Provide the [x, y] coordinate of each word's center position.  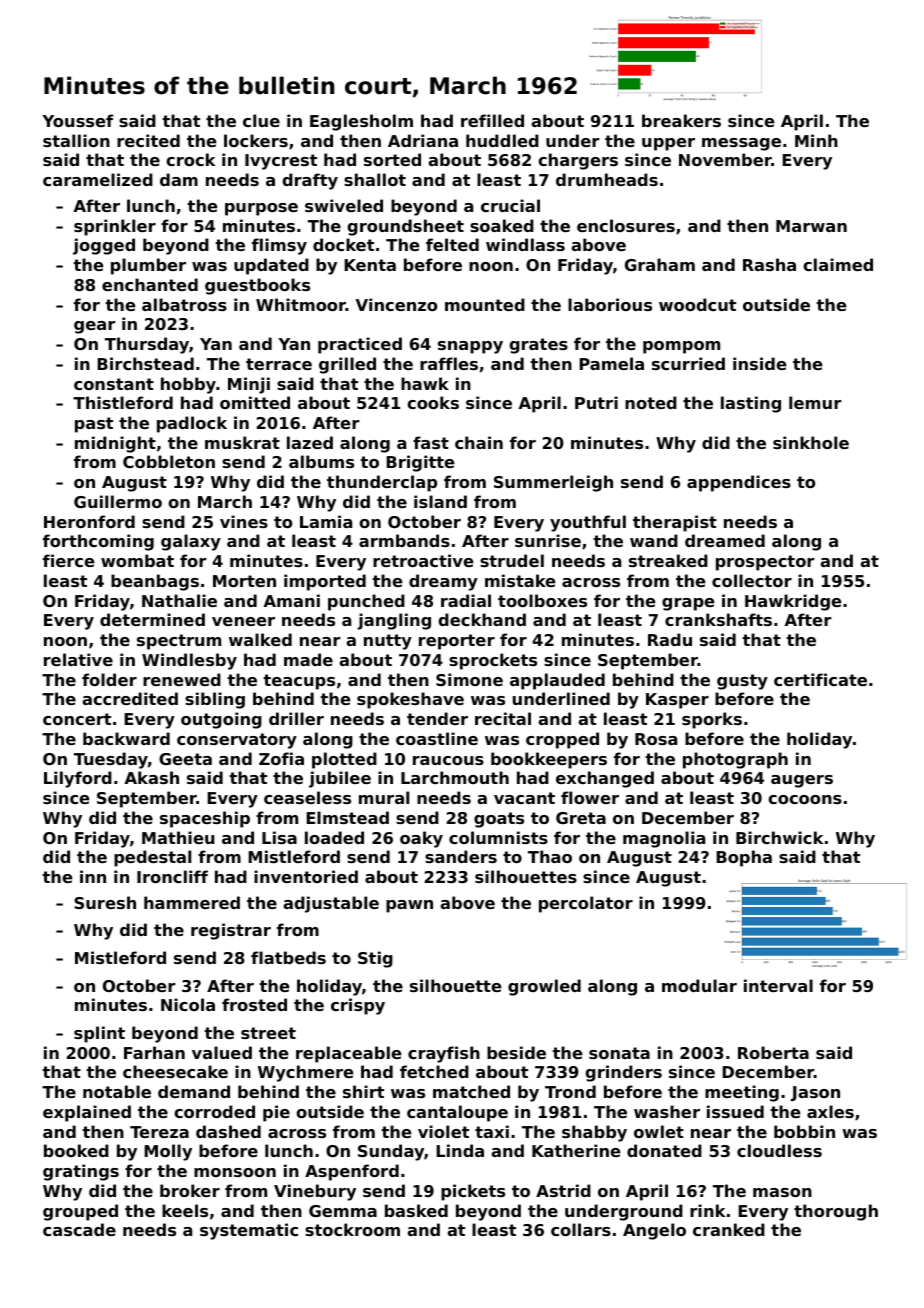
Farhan [154, 1052]
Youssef [77, 120]
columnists [498, 837]
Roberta [773, 1052]
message [741, 144]
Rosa [656, 739]
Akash [152, 777]
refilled [492, 120]
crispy [358, 1006]
